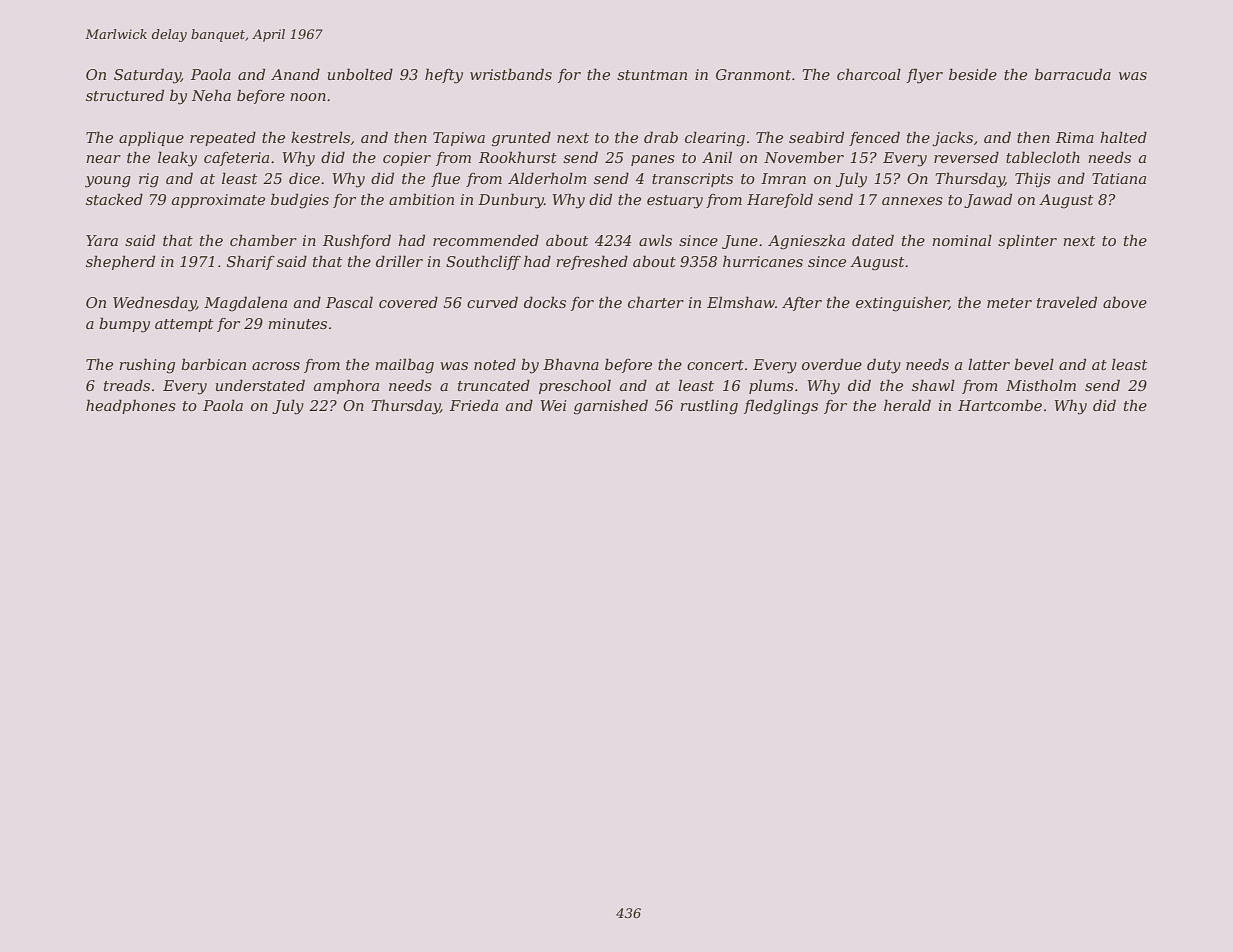 The image size is (1233, 952). What do you see at coordinates (399, 261) in the document?
I see `driller` at bounding box center [399, 261].
